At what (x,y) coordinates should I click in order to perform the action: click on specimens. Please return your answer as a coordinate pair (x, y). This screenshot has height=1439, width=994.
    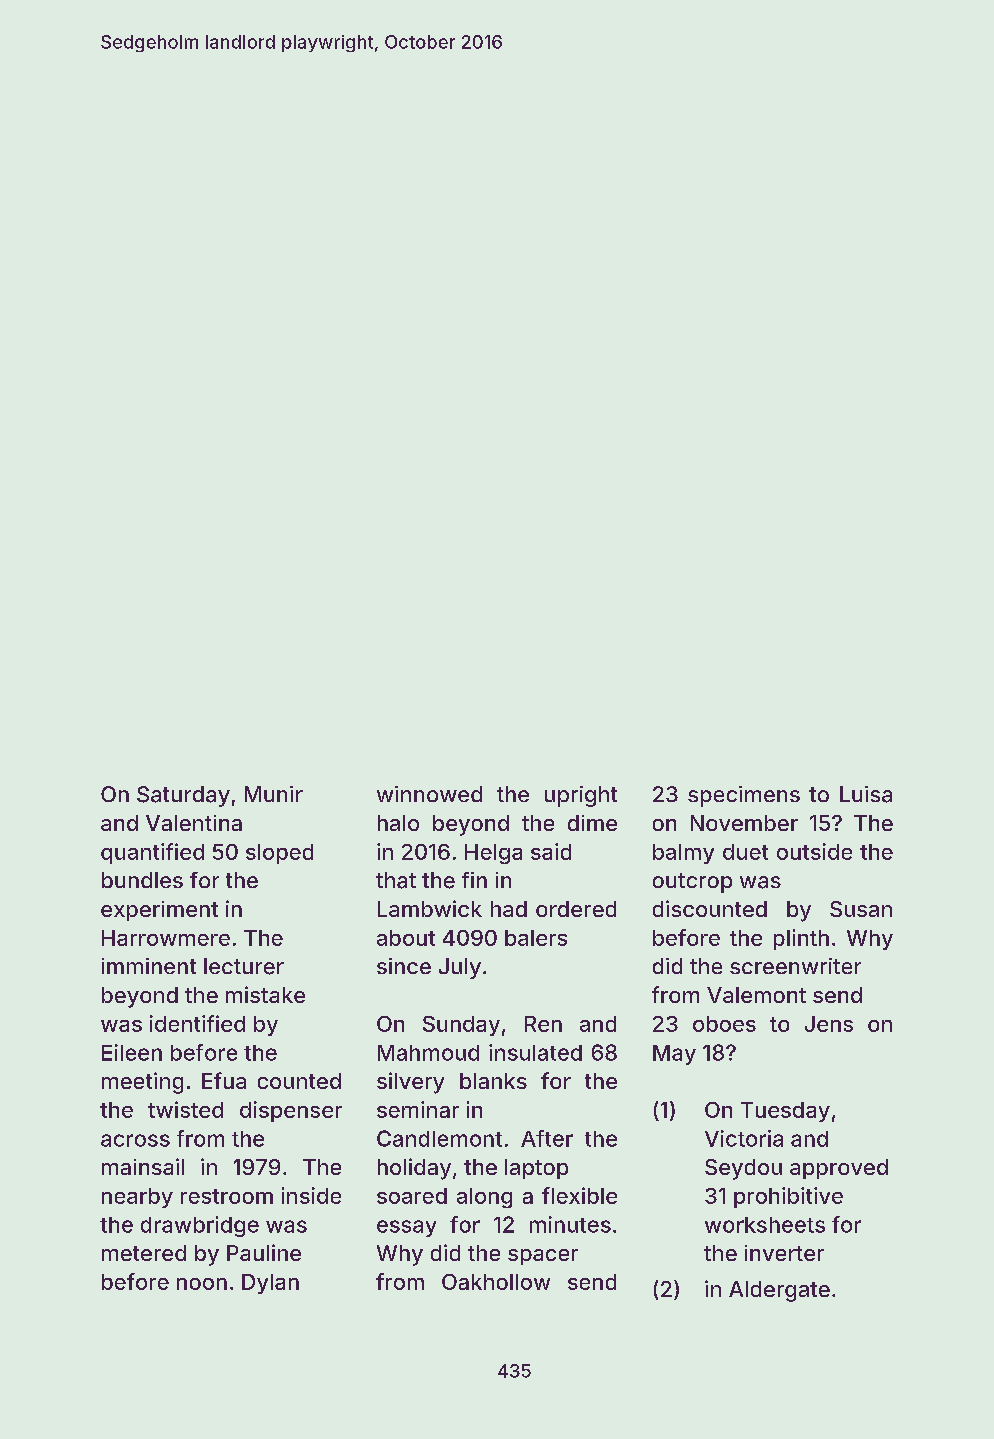
    Looking at the image, I should click on (744, 796).
